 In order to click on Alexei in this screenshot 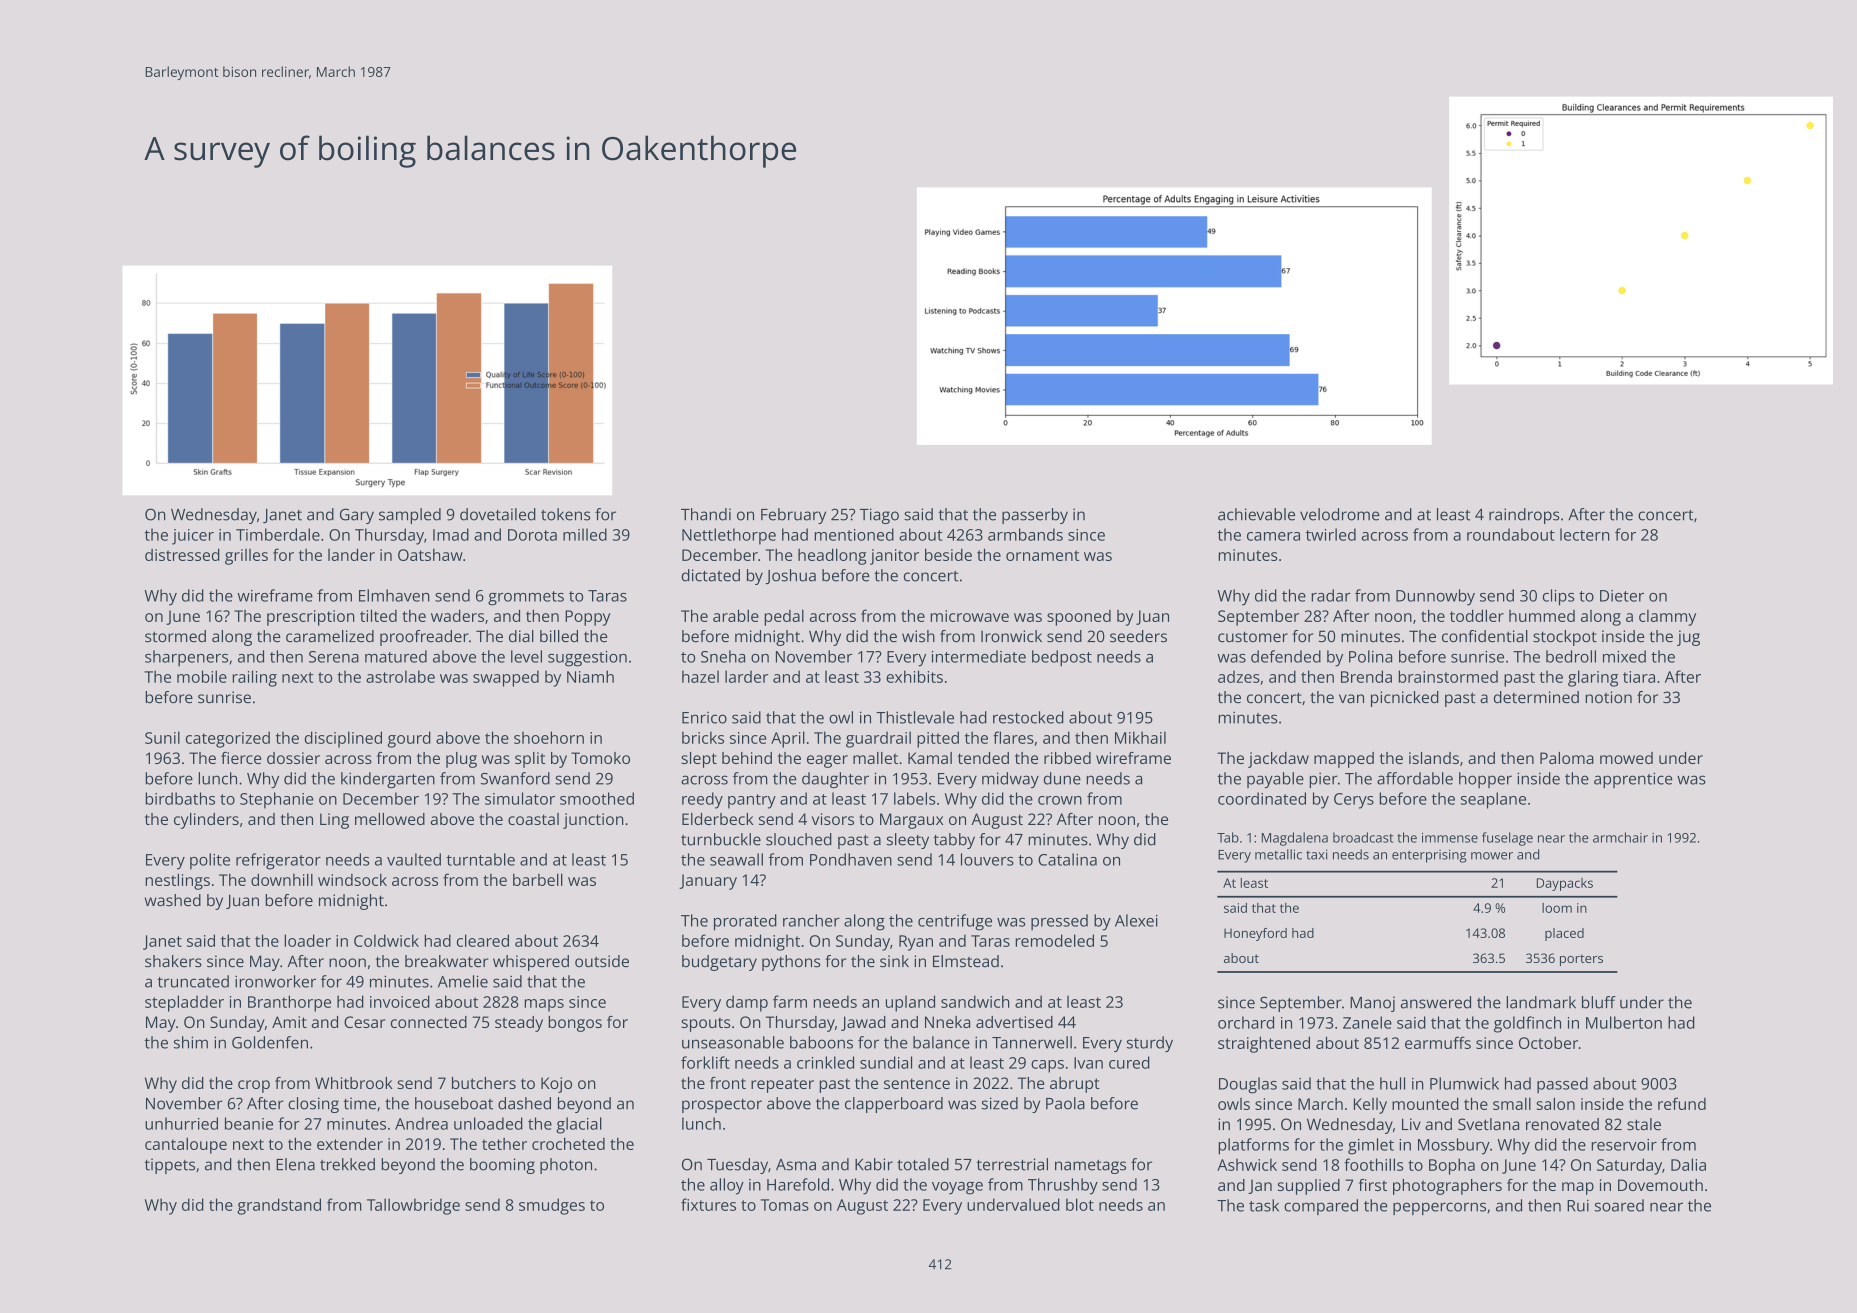, I will do `click(1136, 920)`.
